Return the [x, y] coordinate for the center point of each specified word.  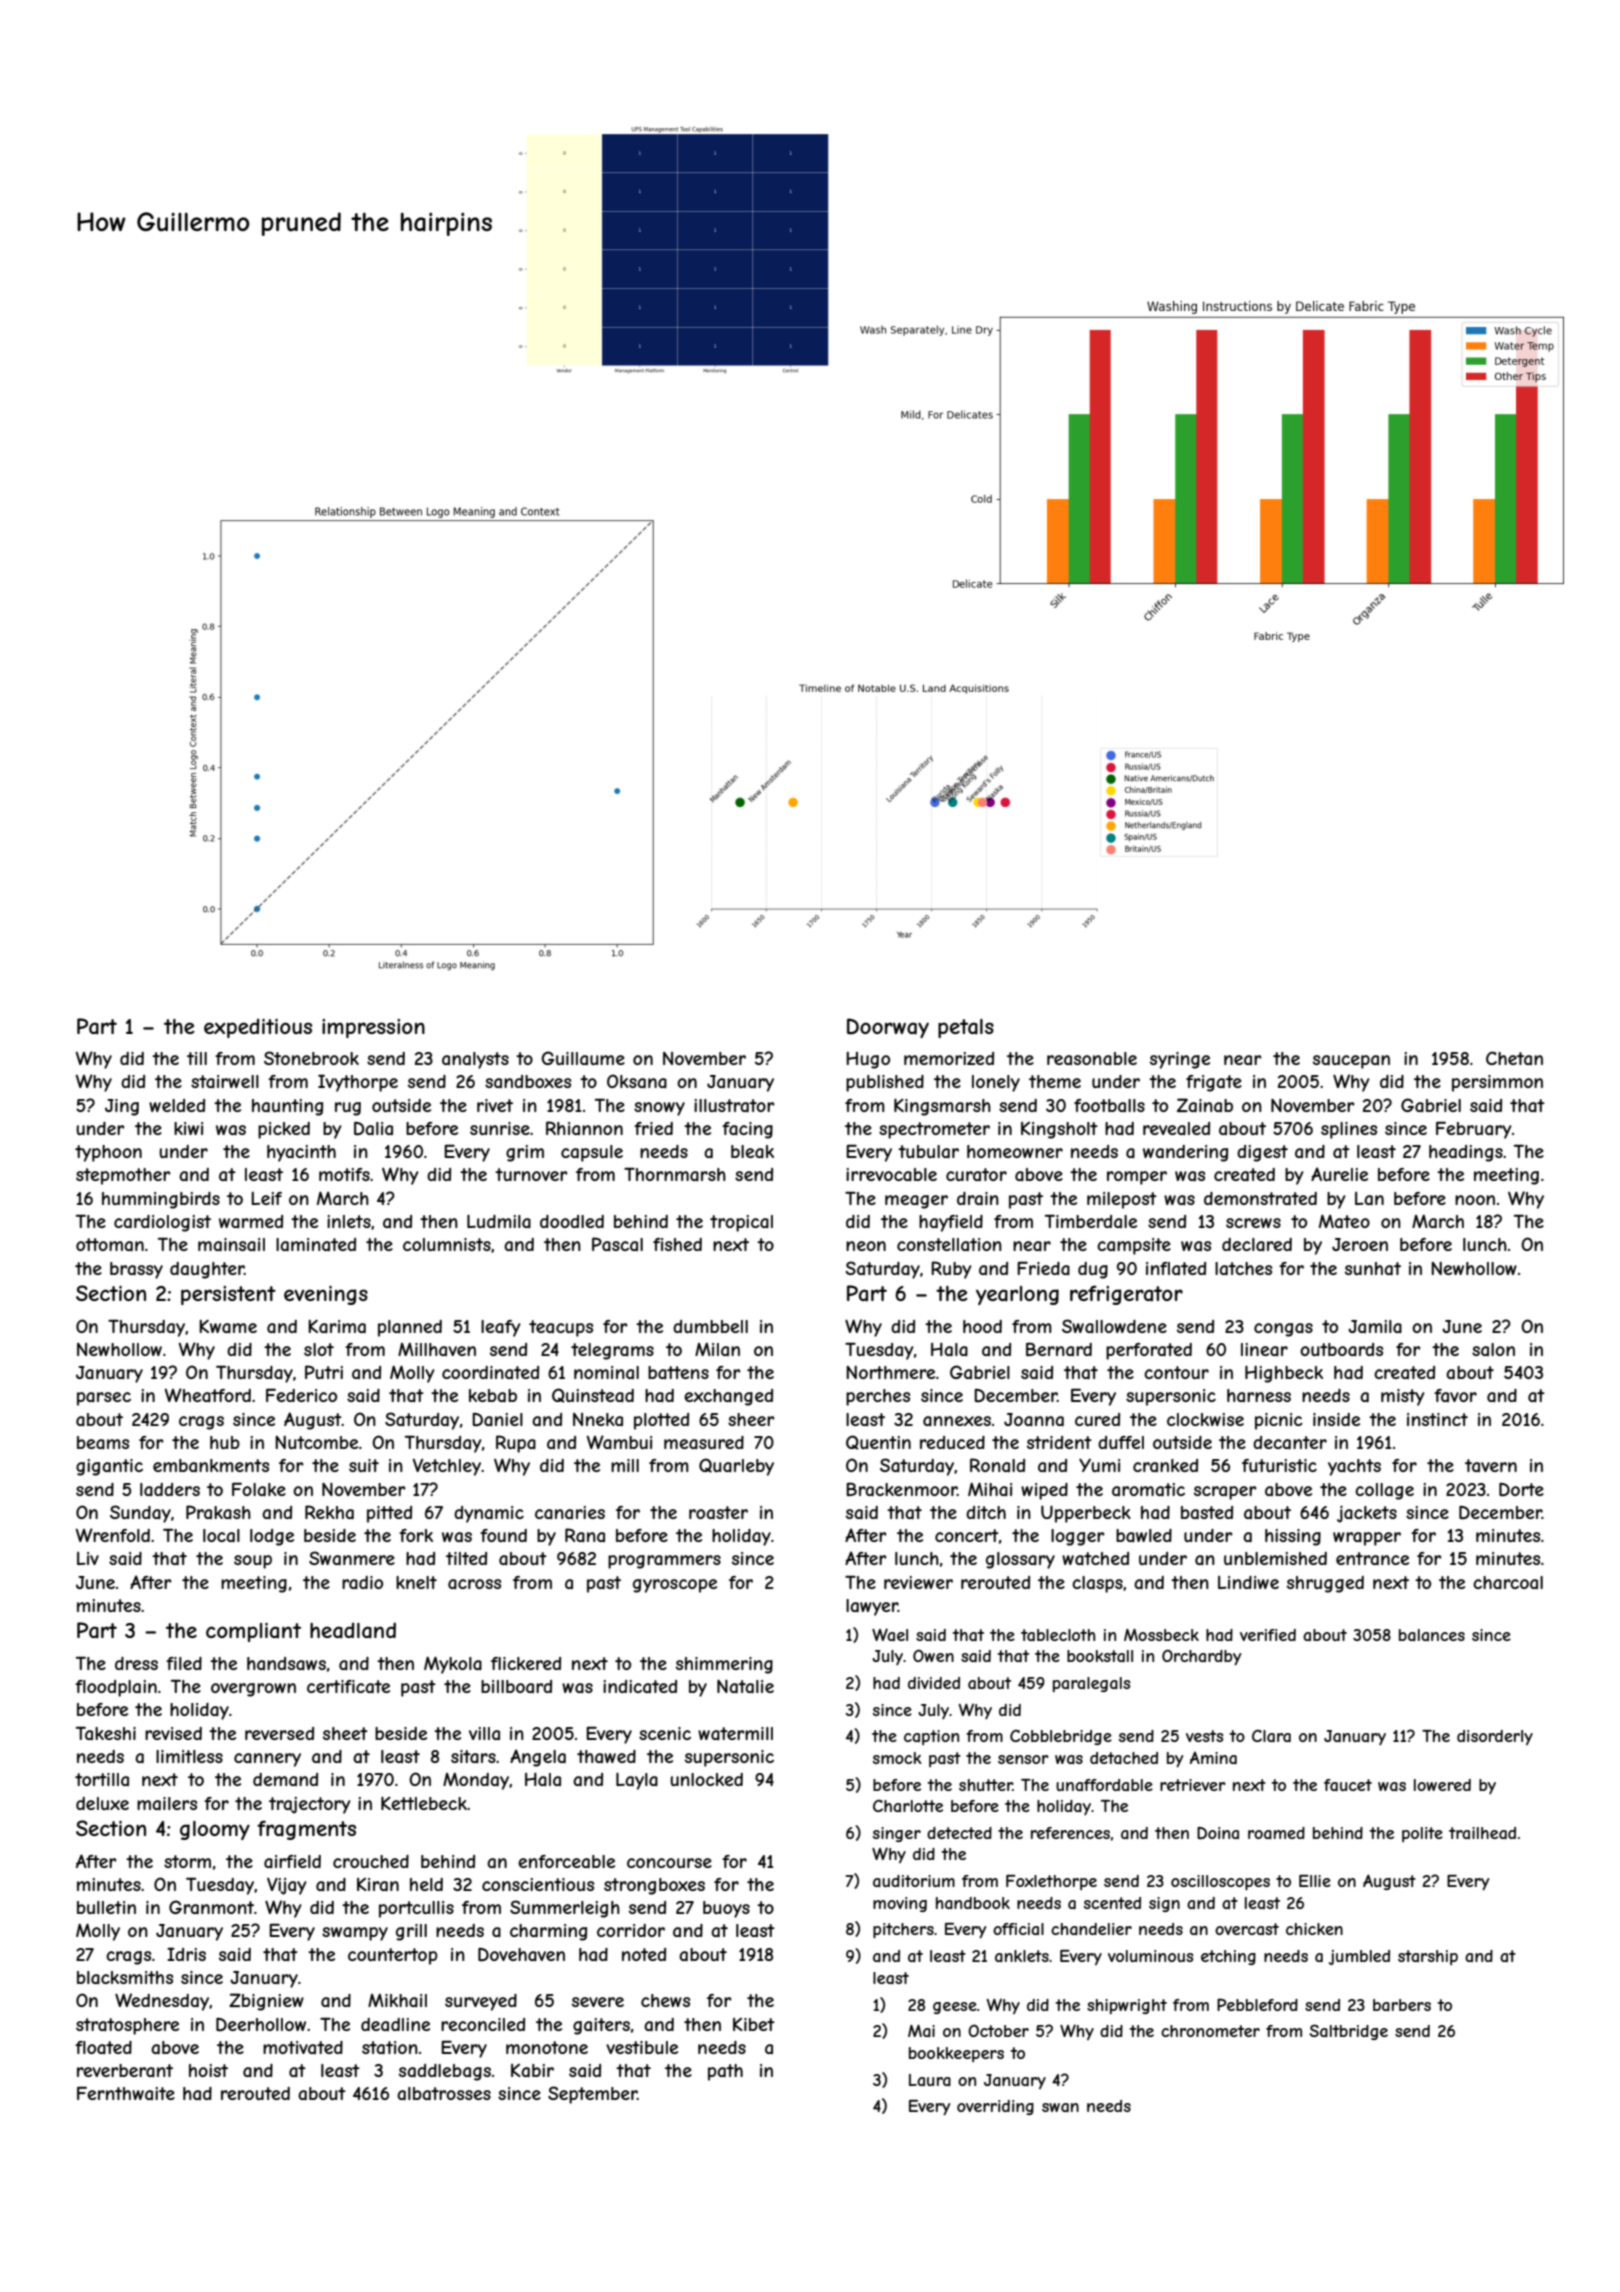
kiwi [188, 1128]
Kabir [532, 2070]
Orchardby [1201, 1657]
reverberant [125, 2070]
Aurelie [1339, 1174]
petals [966, 1028]
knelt [416, 1582]
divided [934, 1683]
